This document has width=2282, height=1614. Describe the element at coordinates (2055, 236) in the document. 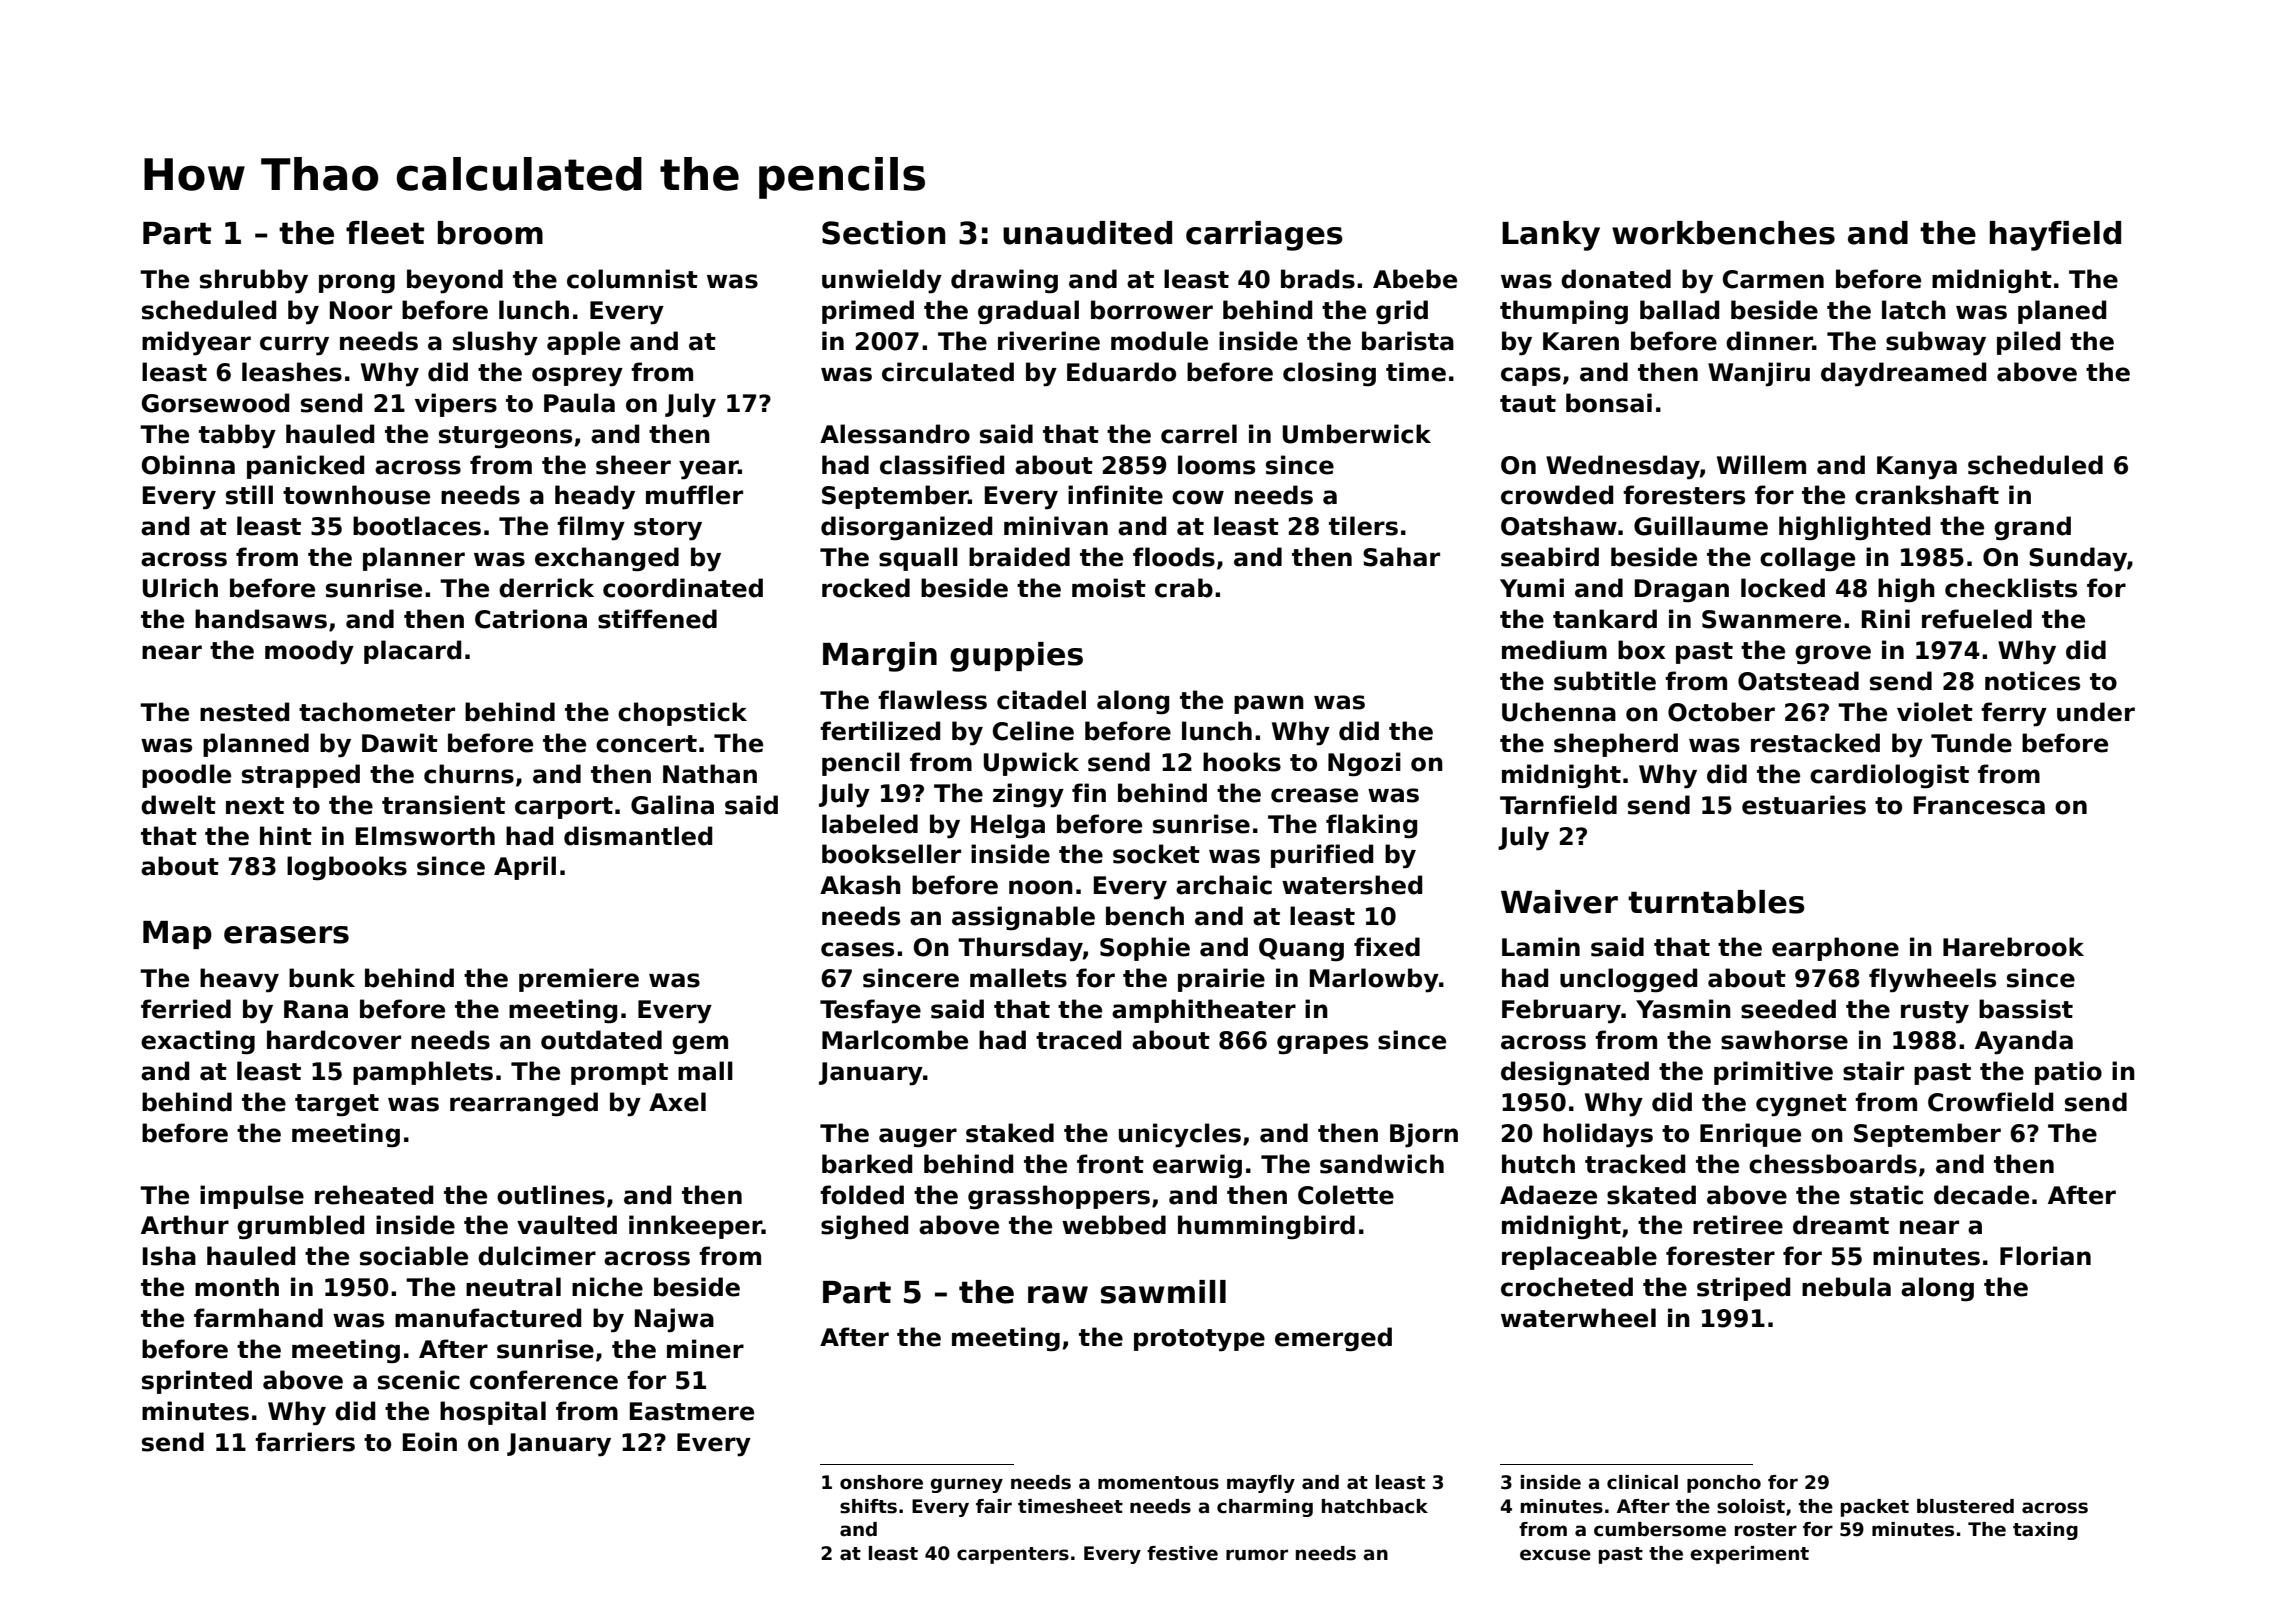

I see `hayfield` at that location.
